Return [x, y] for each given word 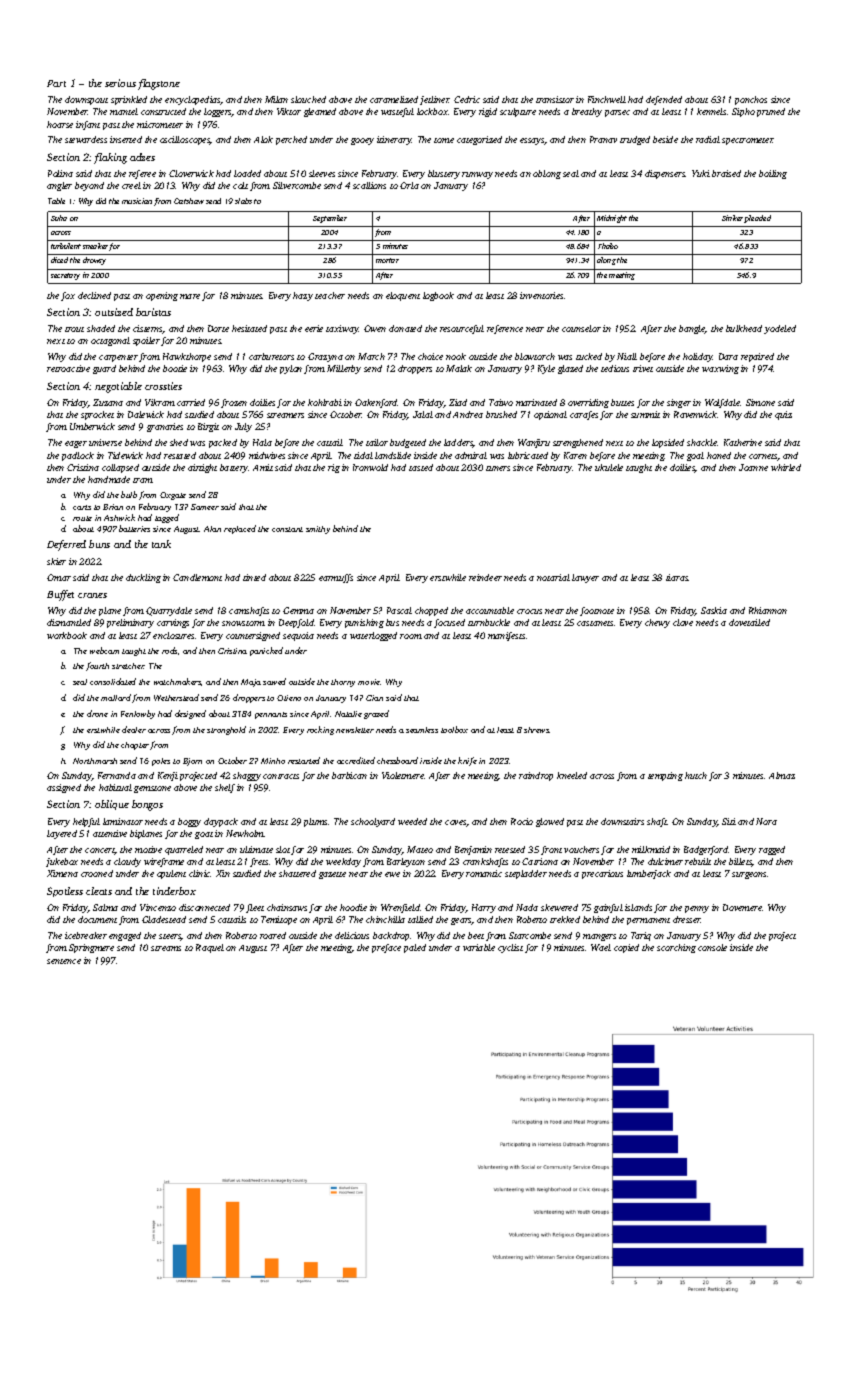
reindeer [485, 577]
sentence [64, 961]
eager [76, 444]
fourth [97, 666]
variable [479, 947]
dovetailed [749, 622]
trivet [643, 368]
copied [626, 948]
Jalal [423, 414]
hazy [303, 296]
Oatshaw [189, 201]
